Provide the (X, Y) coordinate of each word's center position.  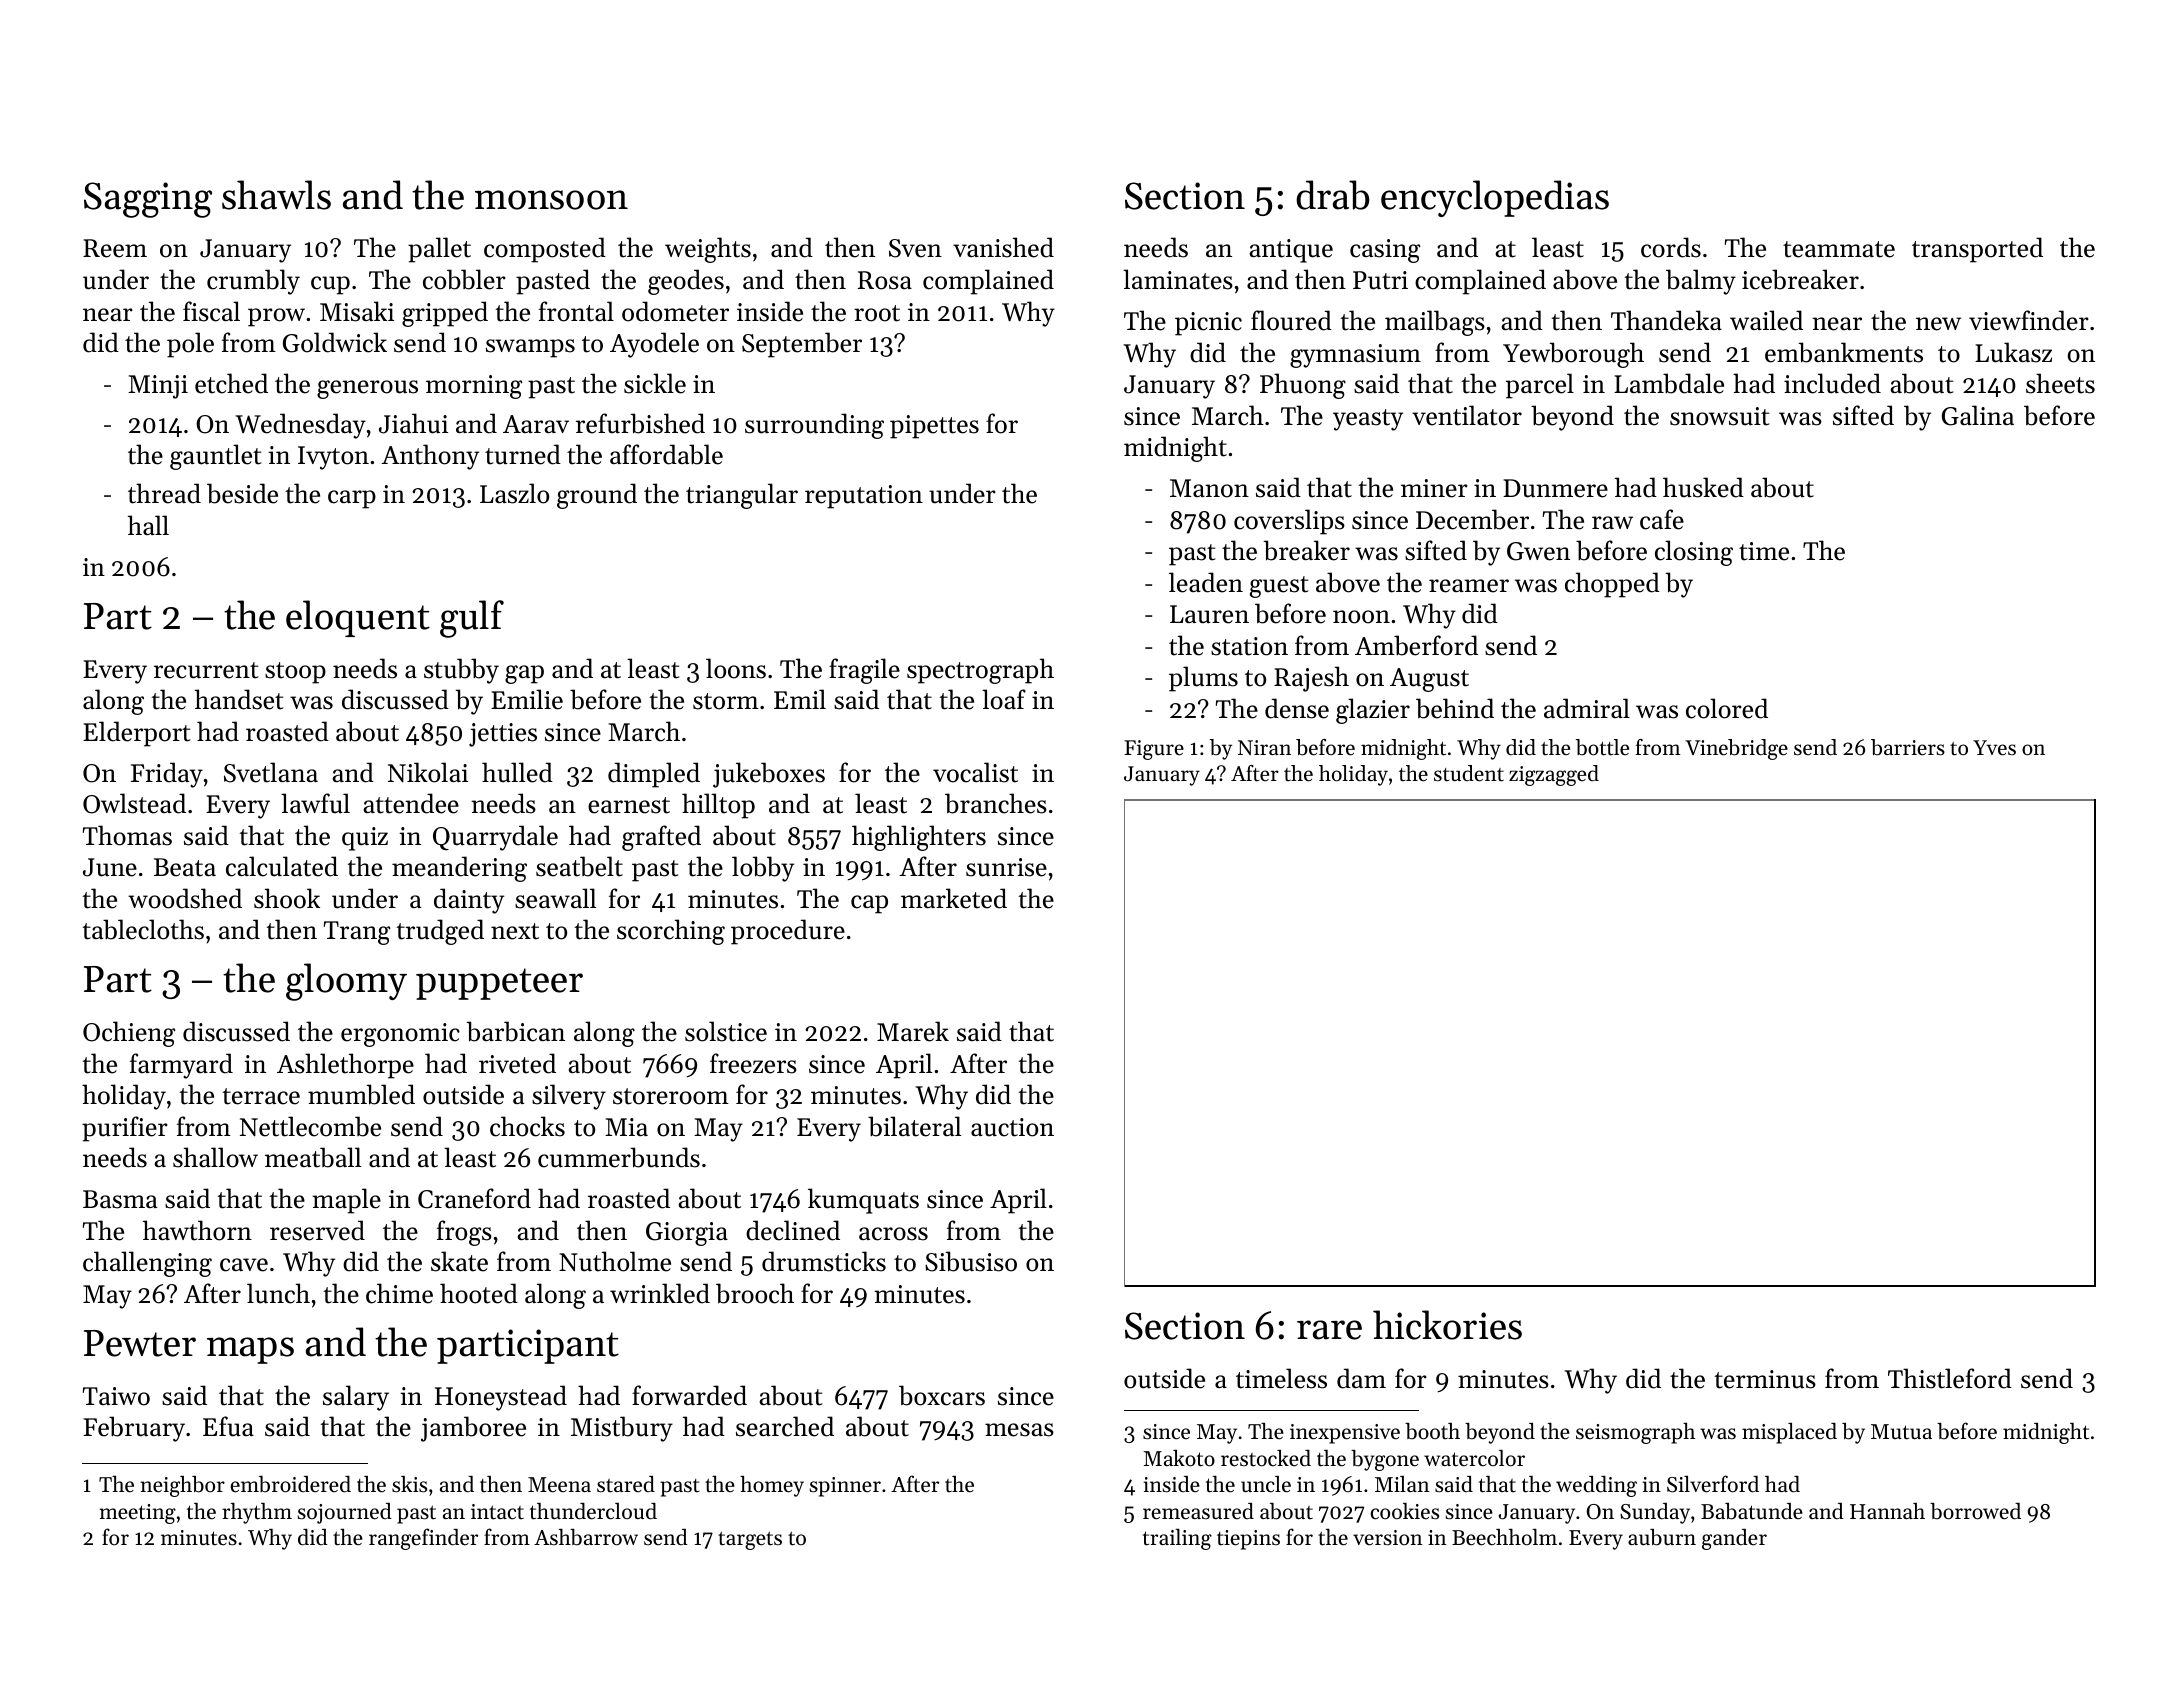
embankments (1844, 352)
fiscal (211, 311)
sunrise (1006, 867)
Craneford (474, 1198)
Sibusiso (971, 1261)
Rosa (885, 280)
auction (1012, 1127)
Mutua (1901, 1432)
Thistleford (1950, 1378)
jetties (503, 735)
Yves (1994, 748)
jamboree (473, 1429)
